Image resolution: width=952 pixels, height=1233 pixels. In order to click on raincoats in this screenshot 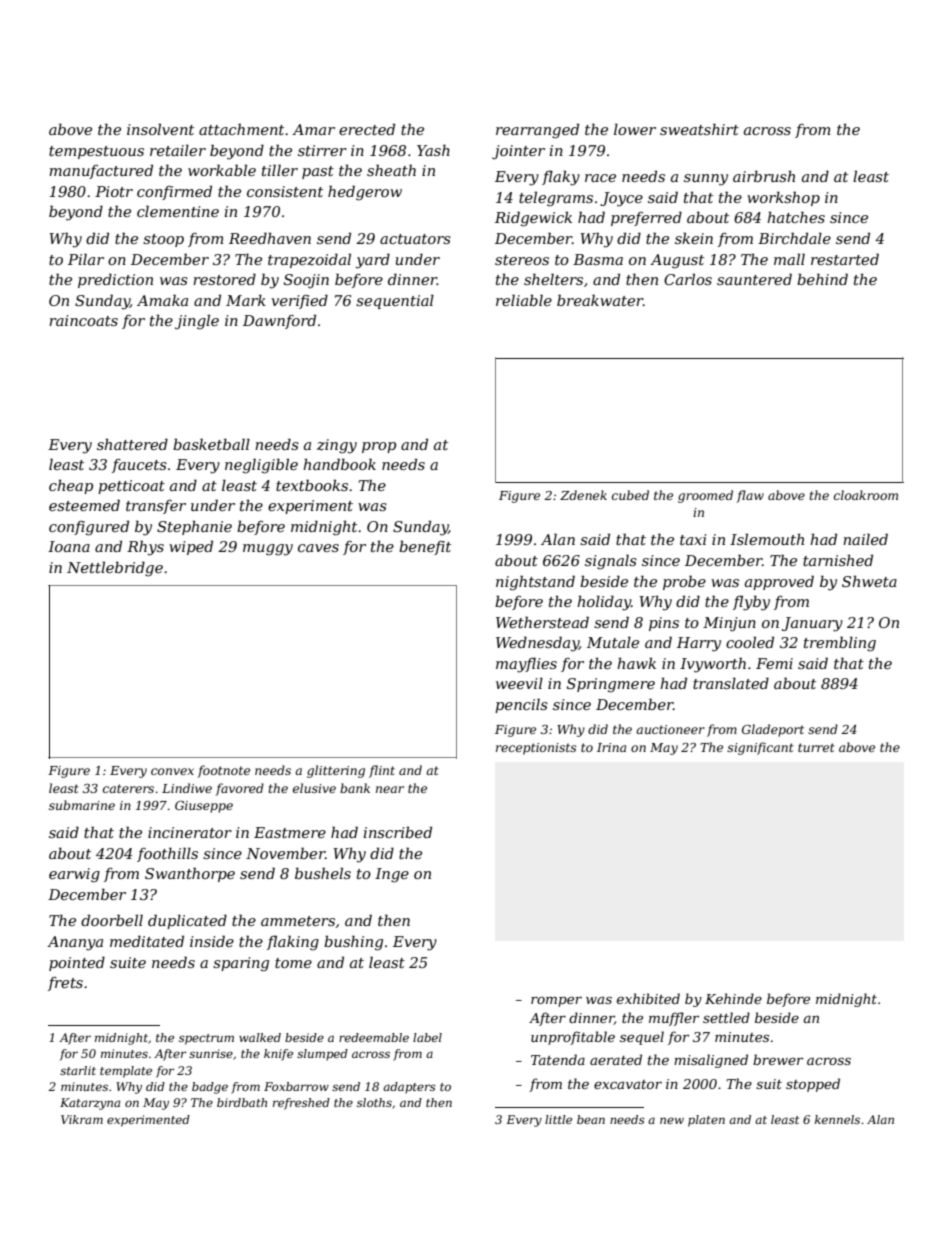, I will do `click(83, 320)`.
